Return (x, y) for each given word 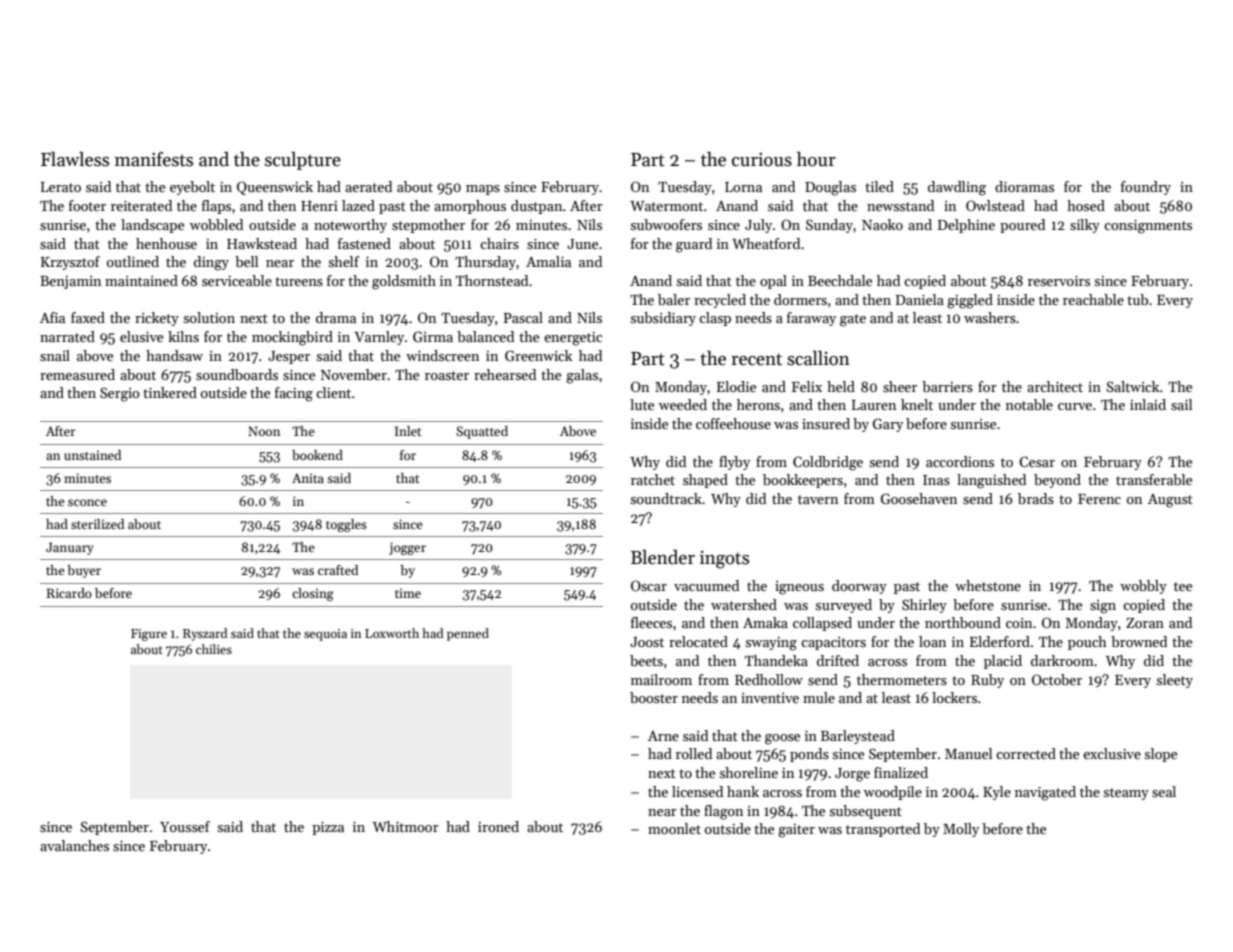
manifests (154, 159)
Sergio (120, 394)
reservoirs (1059, 281)
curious (762, 160)
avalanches (74, 845)
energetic (573, 339)
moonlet (674, 828)
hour (816, 159)
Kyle (997, 793)
